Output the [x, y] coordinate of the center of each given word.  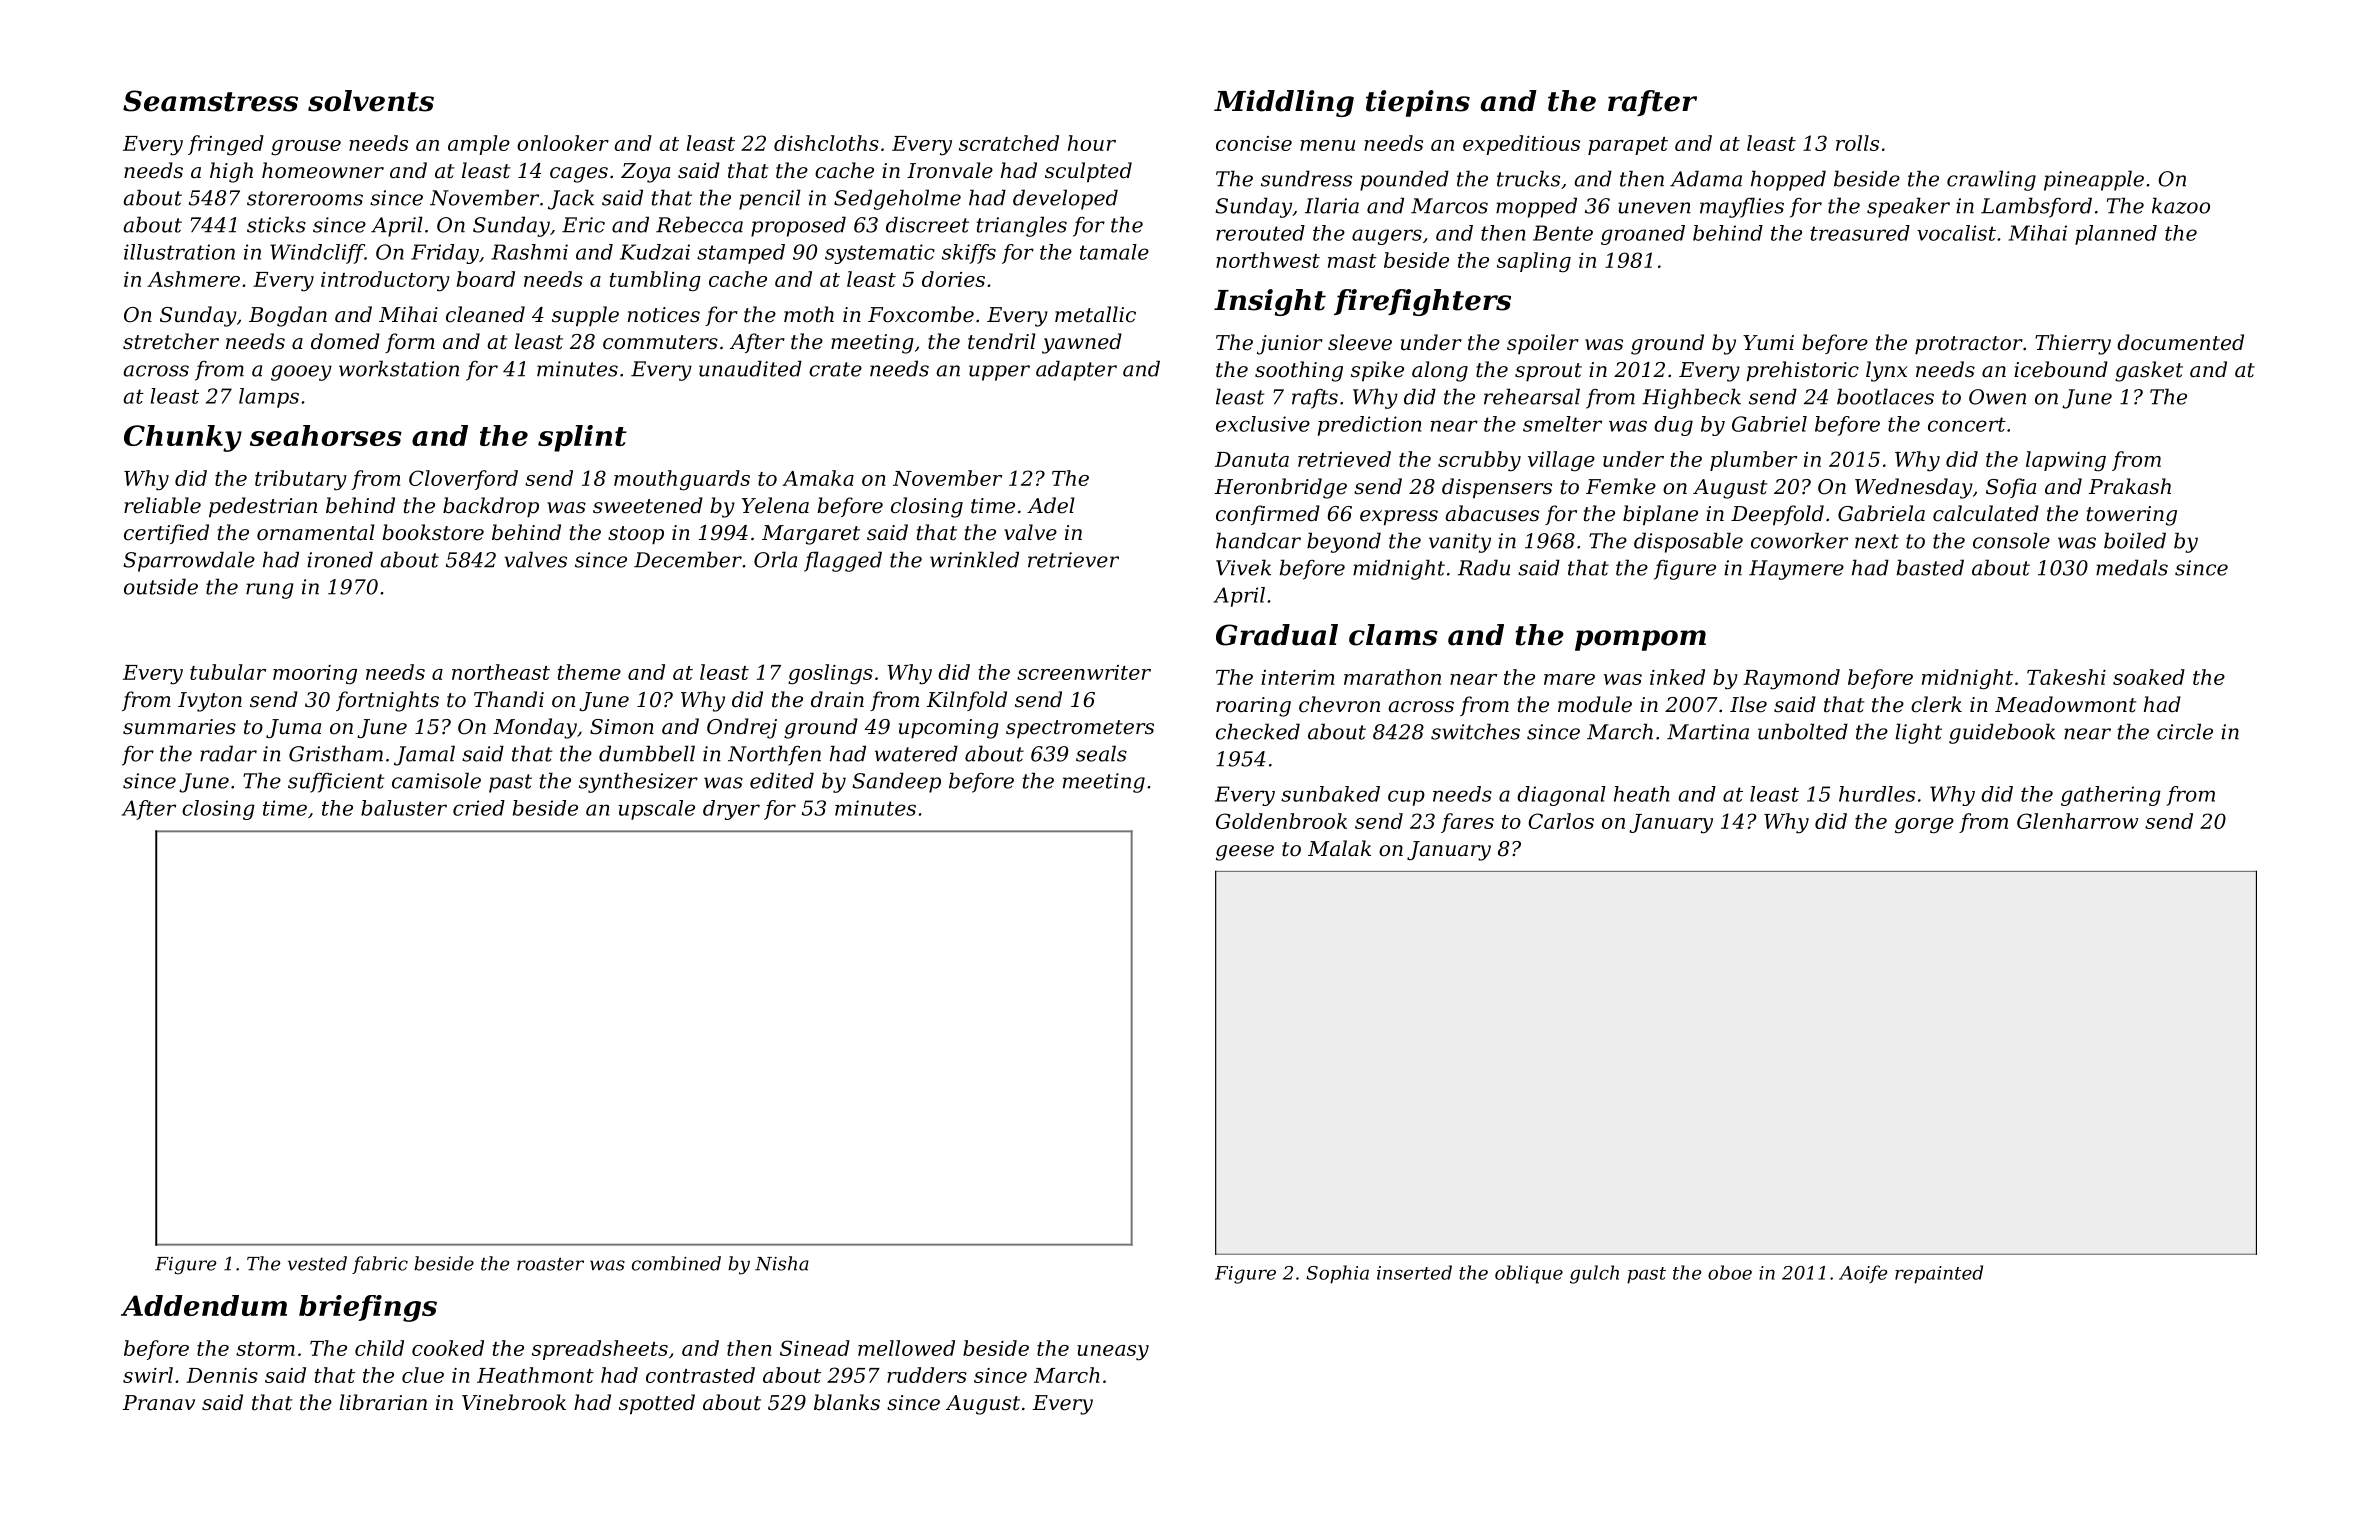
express [1399, 518]
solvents [371, 101]
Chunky [183, 438]
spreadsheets [600, 1350]
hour [1092, 143]
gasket [2149, 371]
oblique [1529, 1274]
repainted [1939, 1274]
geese [1245, 853]
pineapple [2094, 180]
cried [479, 808]
